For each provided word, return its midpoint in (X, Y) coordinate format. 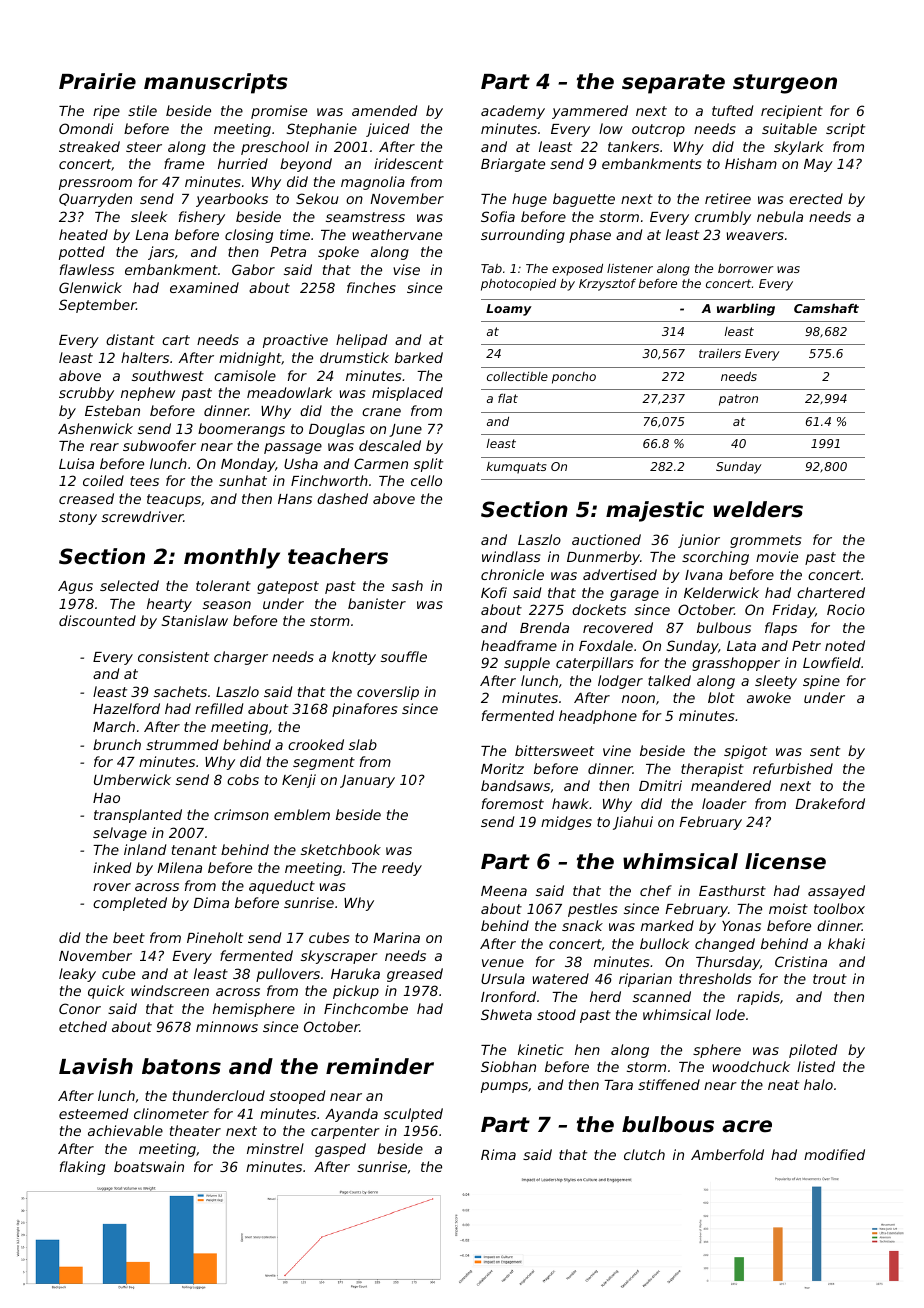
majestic (655, 511)
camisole (245, 375)
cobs (243, 779)
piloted (813, 1051)
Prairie (97, 81)
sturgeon (785, 84)
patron (738, 400)
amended (384, 110)
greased (415, 975)
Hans (295, 499)
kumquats (517, 468)
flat (508, 398)
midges (566, 823)
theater (195, 1130)
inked (112, 867)
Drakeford (830, 803)
